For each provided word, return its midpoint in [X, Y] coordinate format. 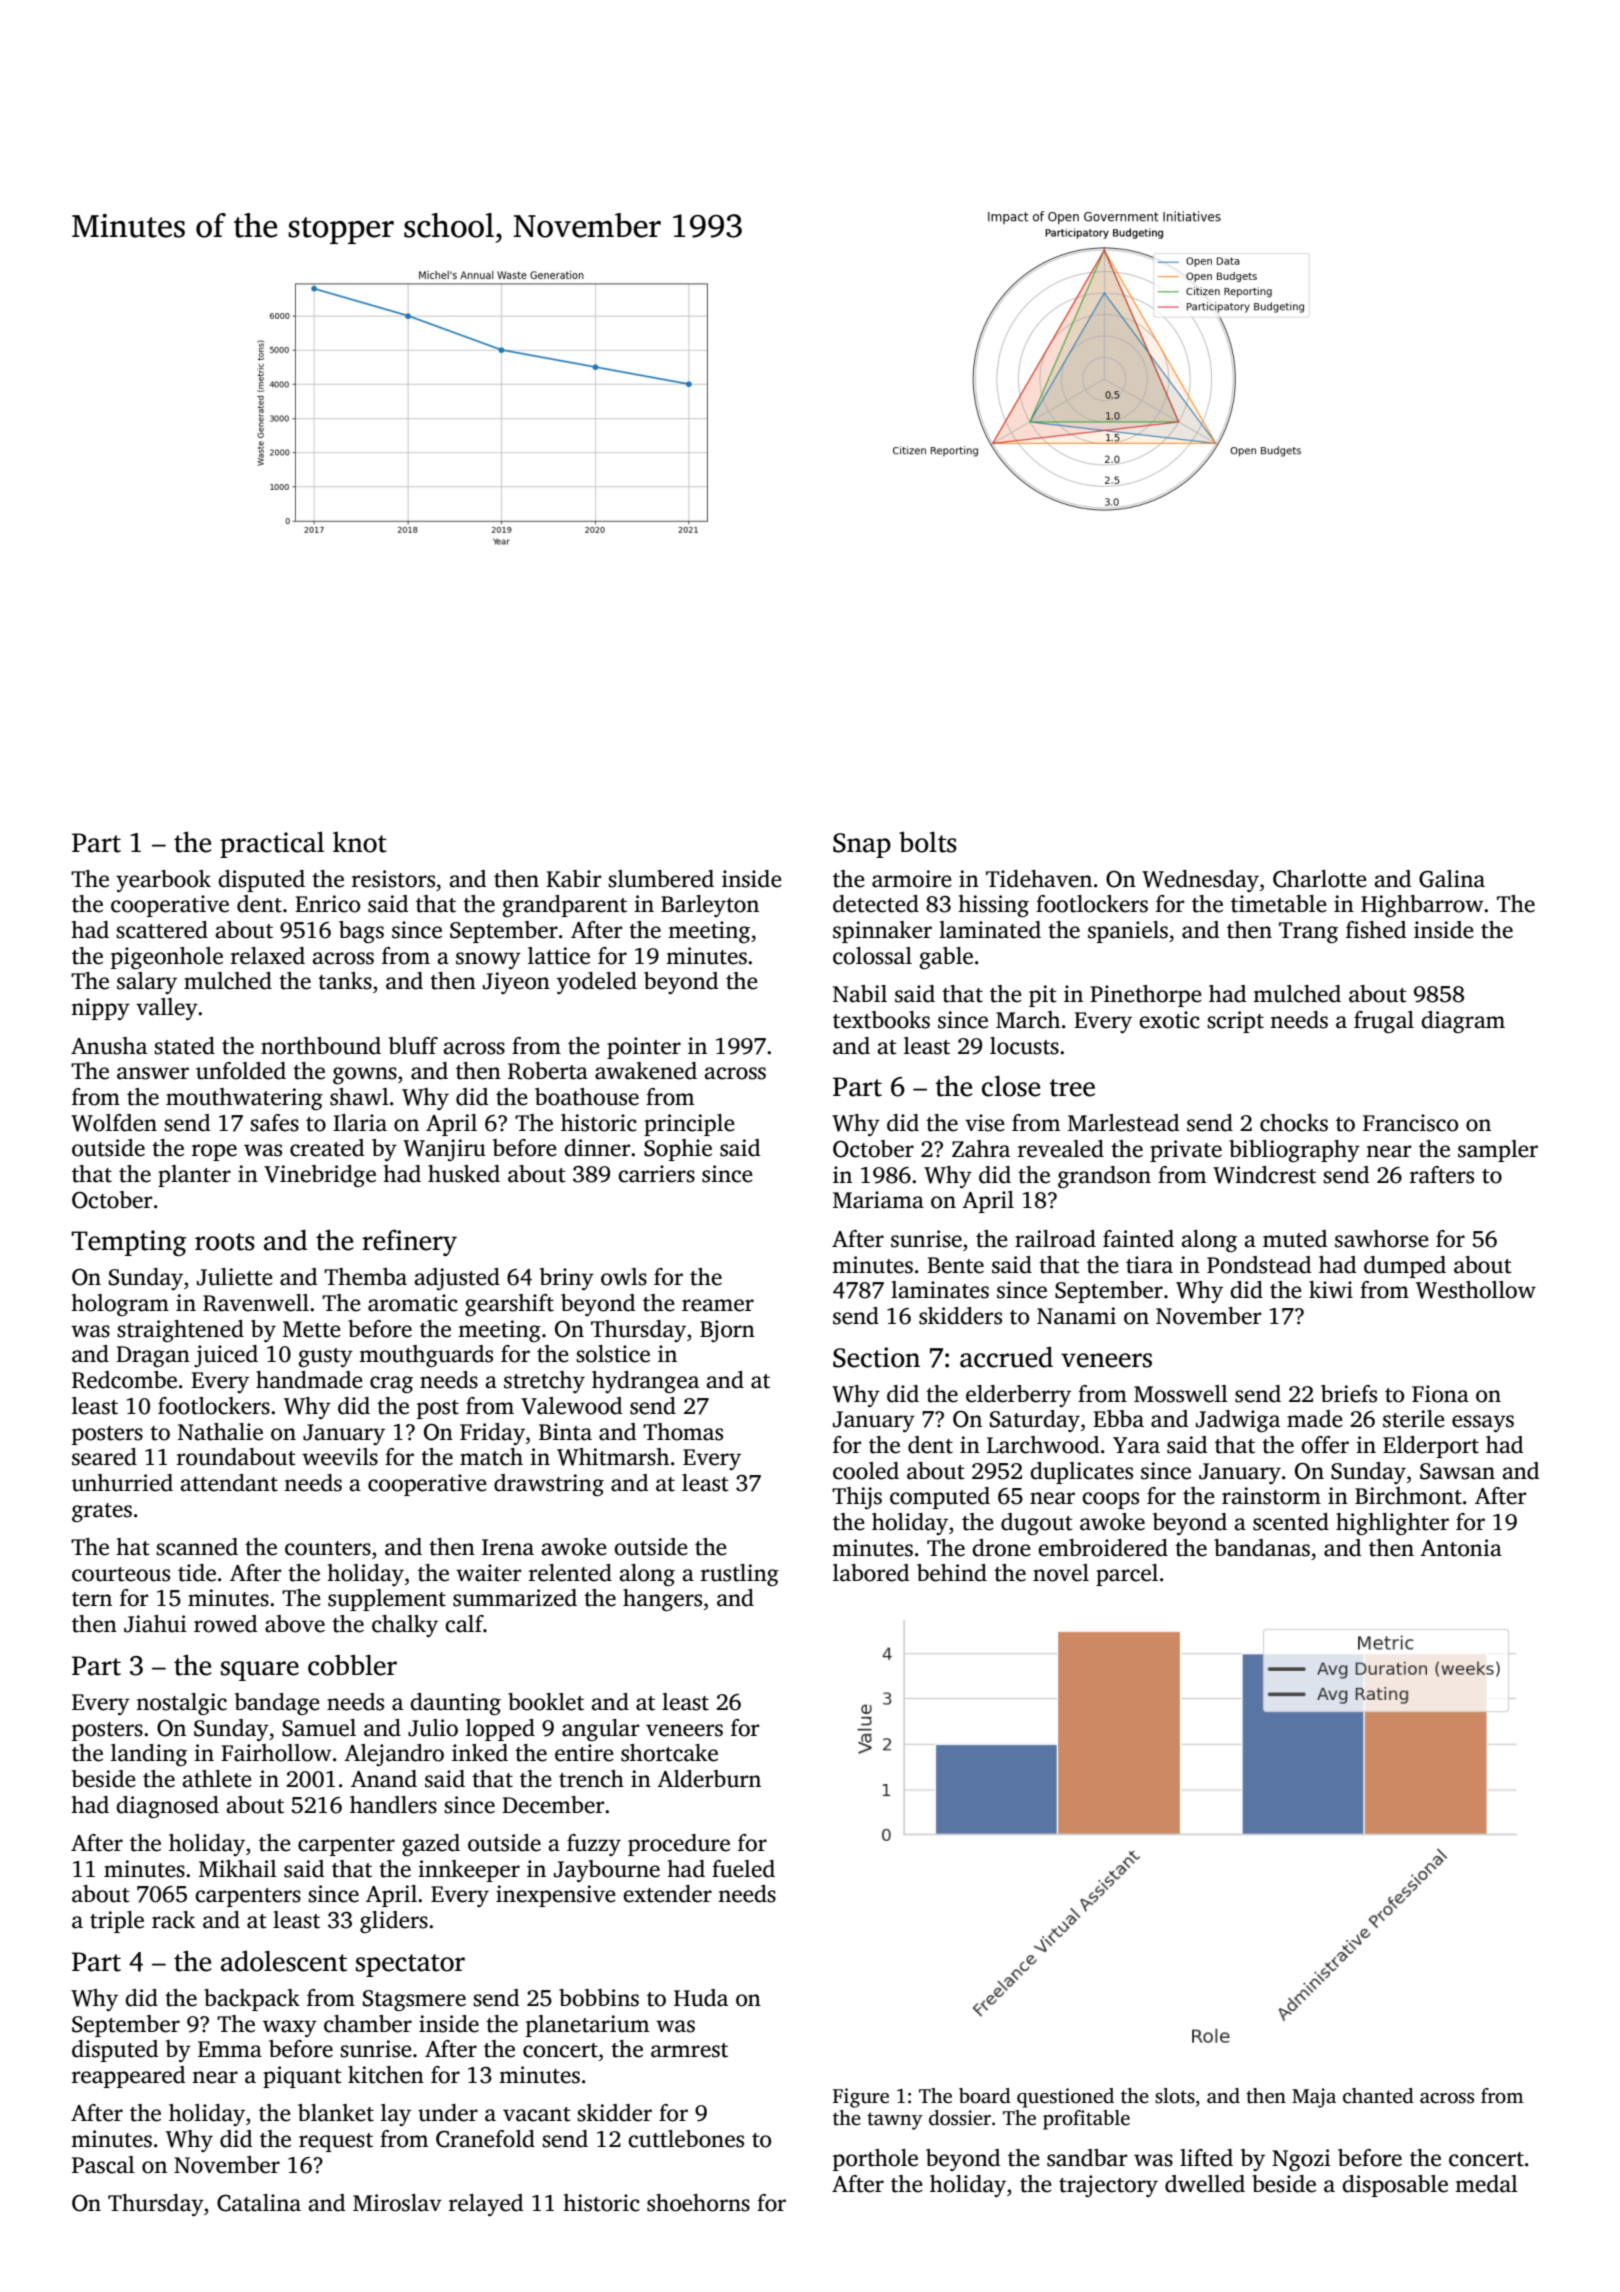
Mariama [878, 1200]
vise [985, 1123]
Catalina [259, 2203]
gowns [365, 1076]
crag [391, 1385]
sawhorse [1382, 1239]
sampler [1498, 1151]
